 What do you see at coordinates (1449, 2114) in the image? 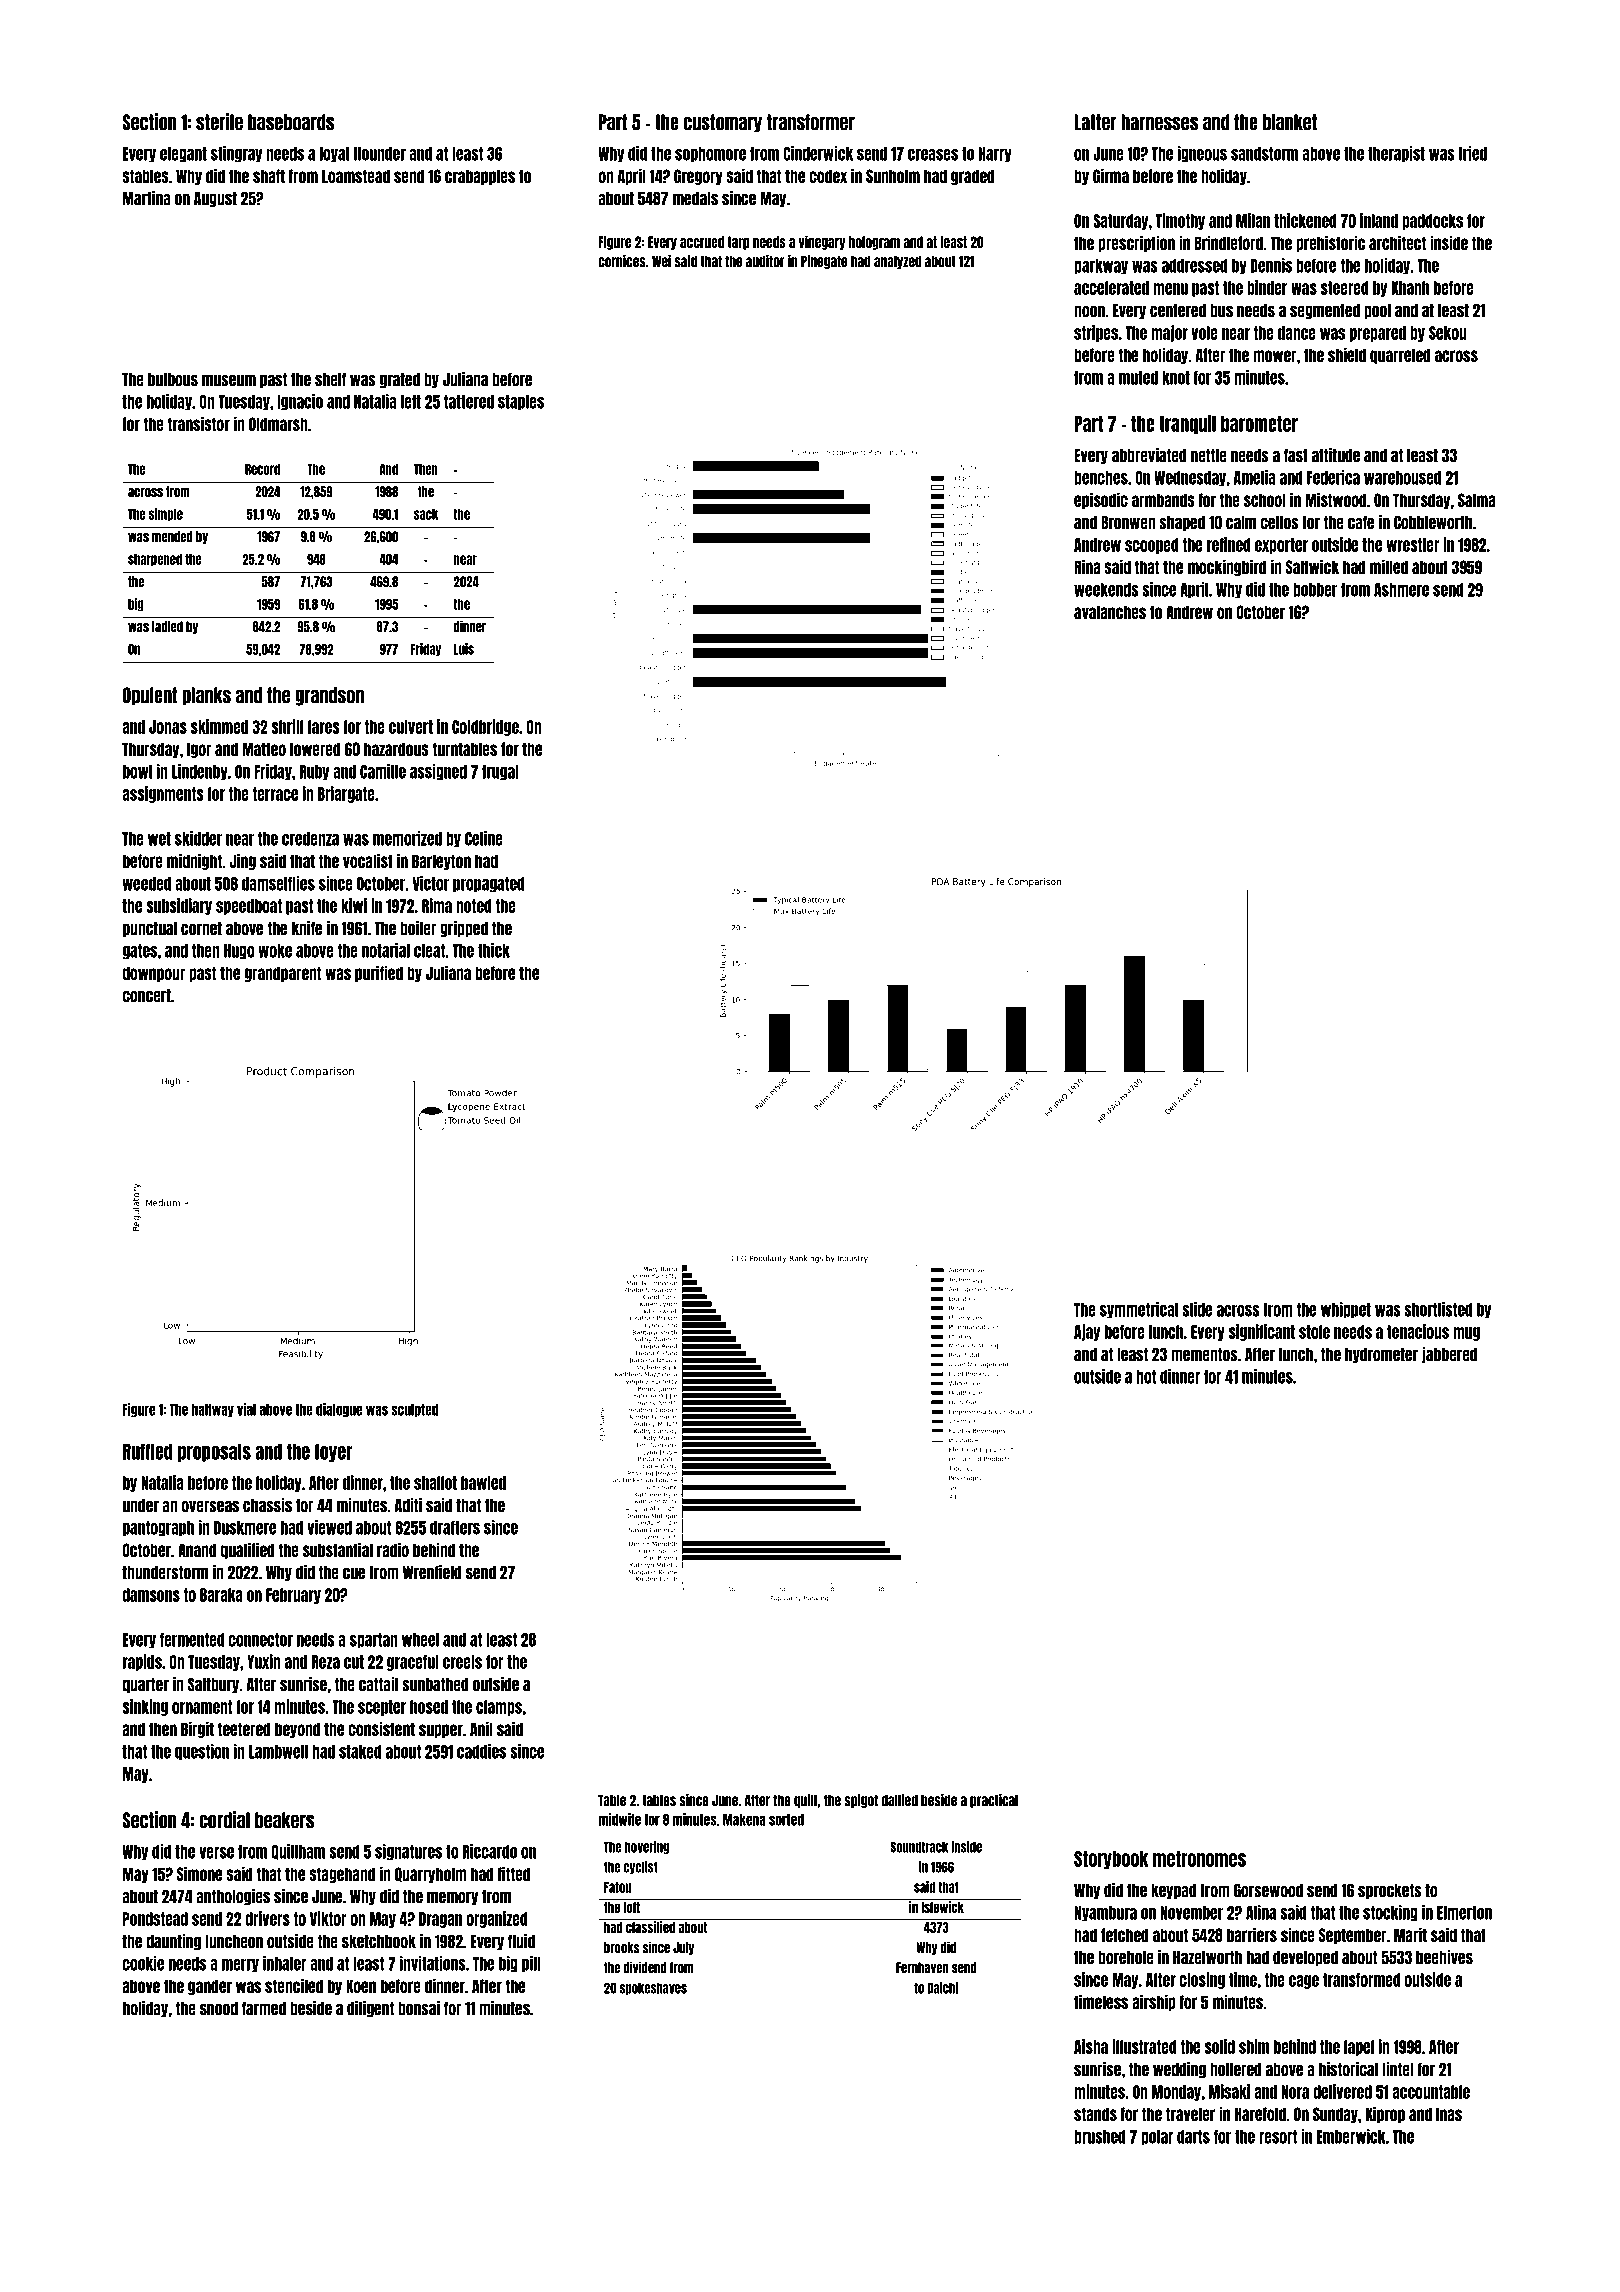
I see `Inas` at bounding box center [1449, 2114].
